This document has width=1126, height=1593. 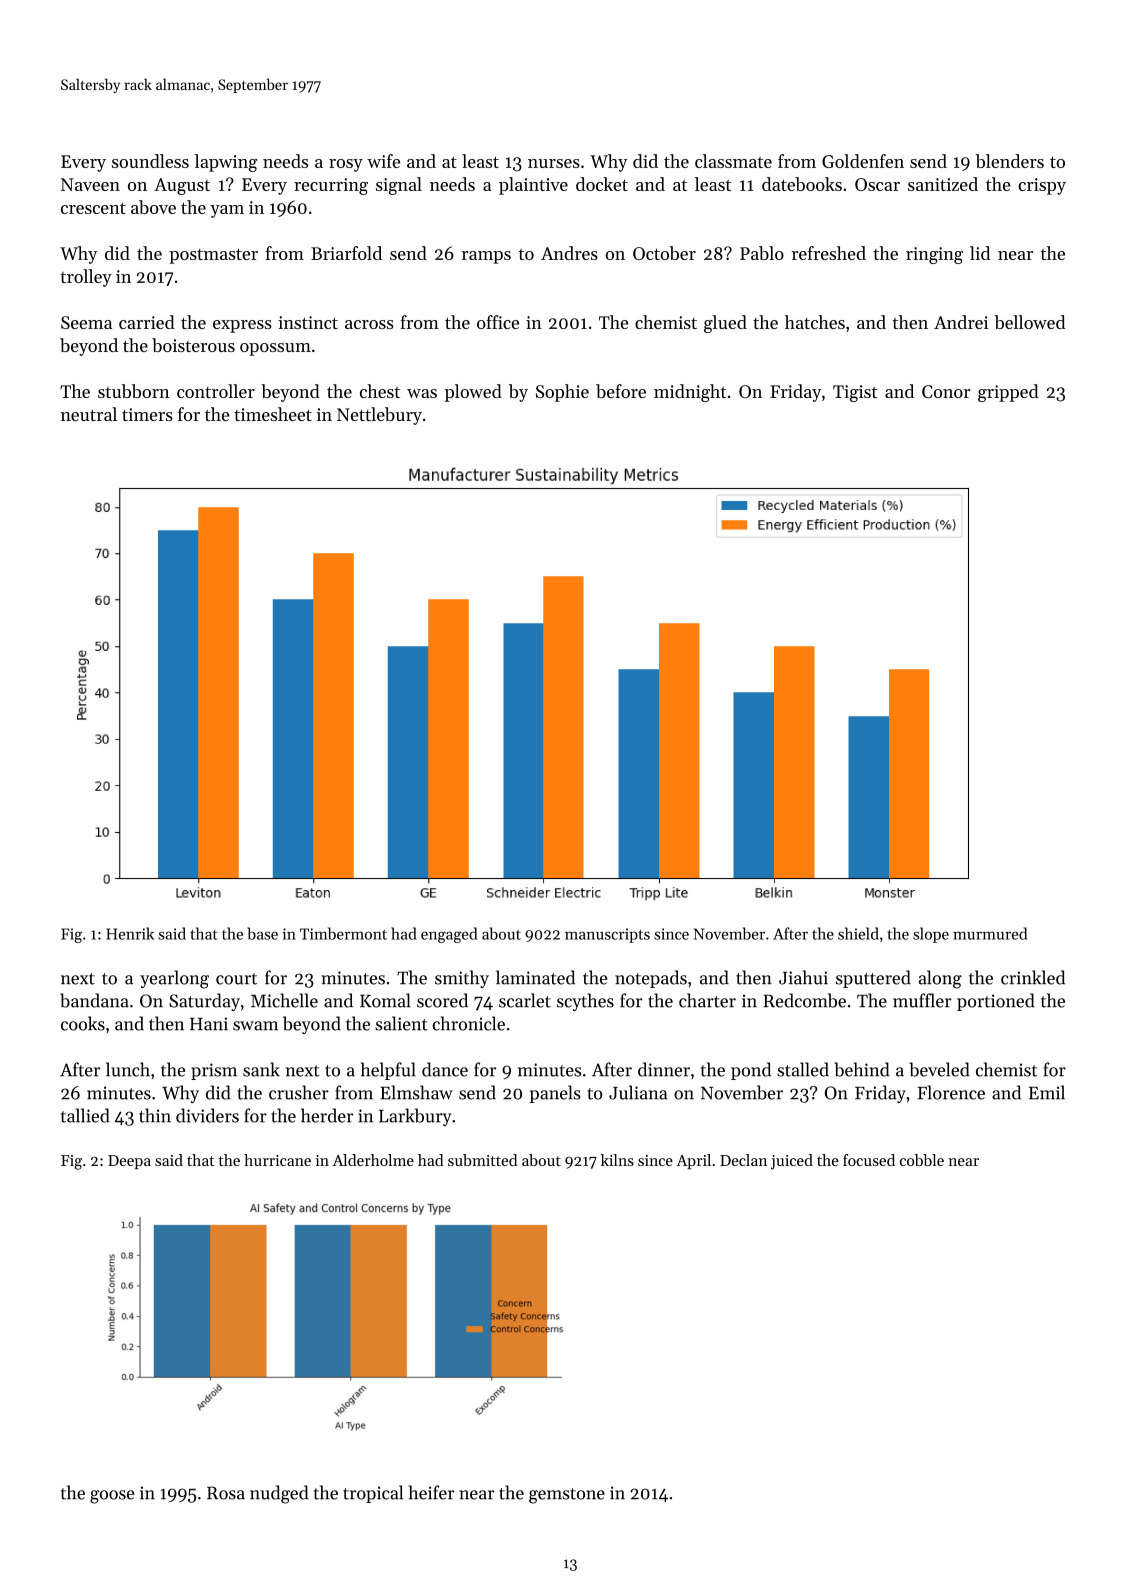 I want to click on manuscripts, so click(x=607, y=935).
